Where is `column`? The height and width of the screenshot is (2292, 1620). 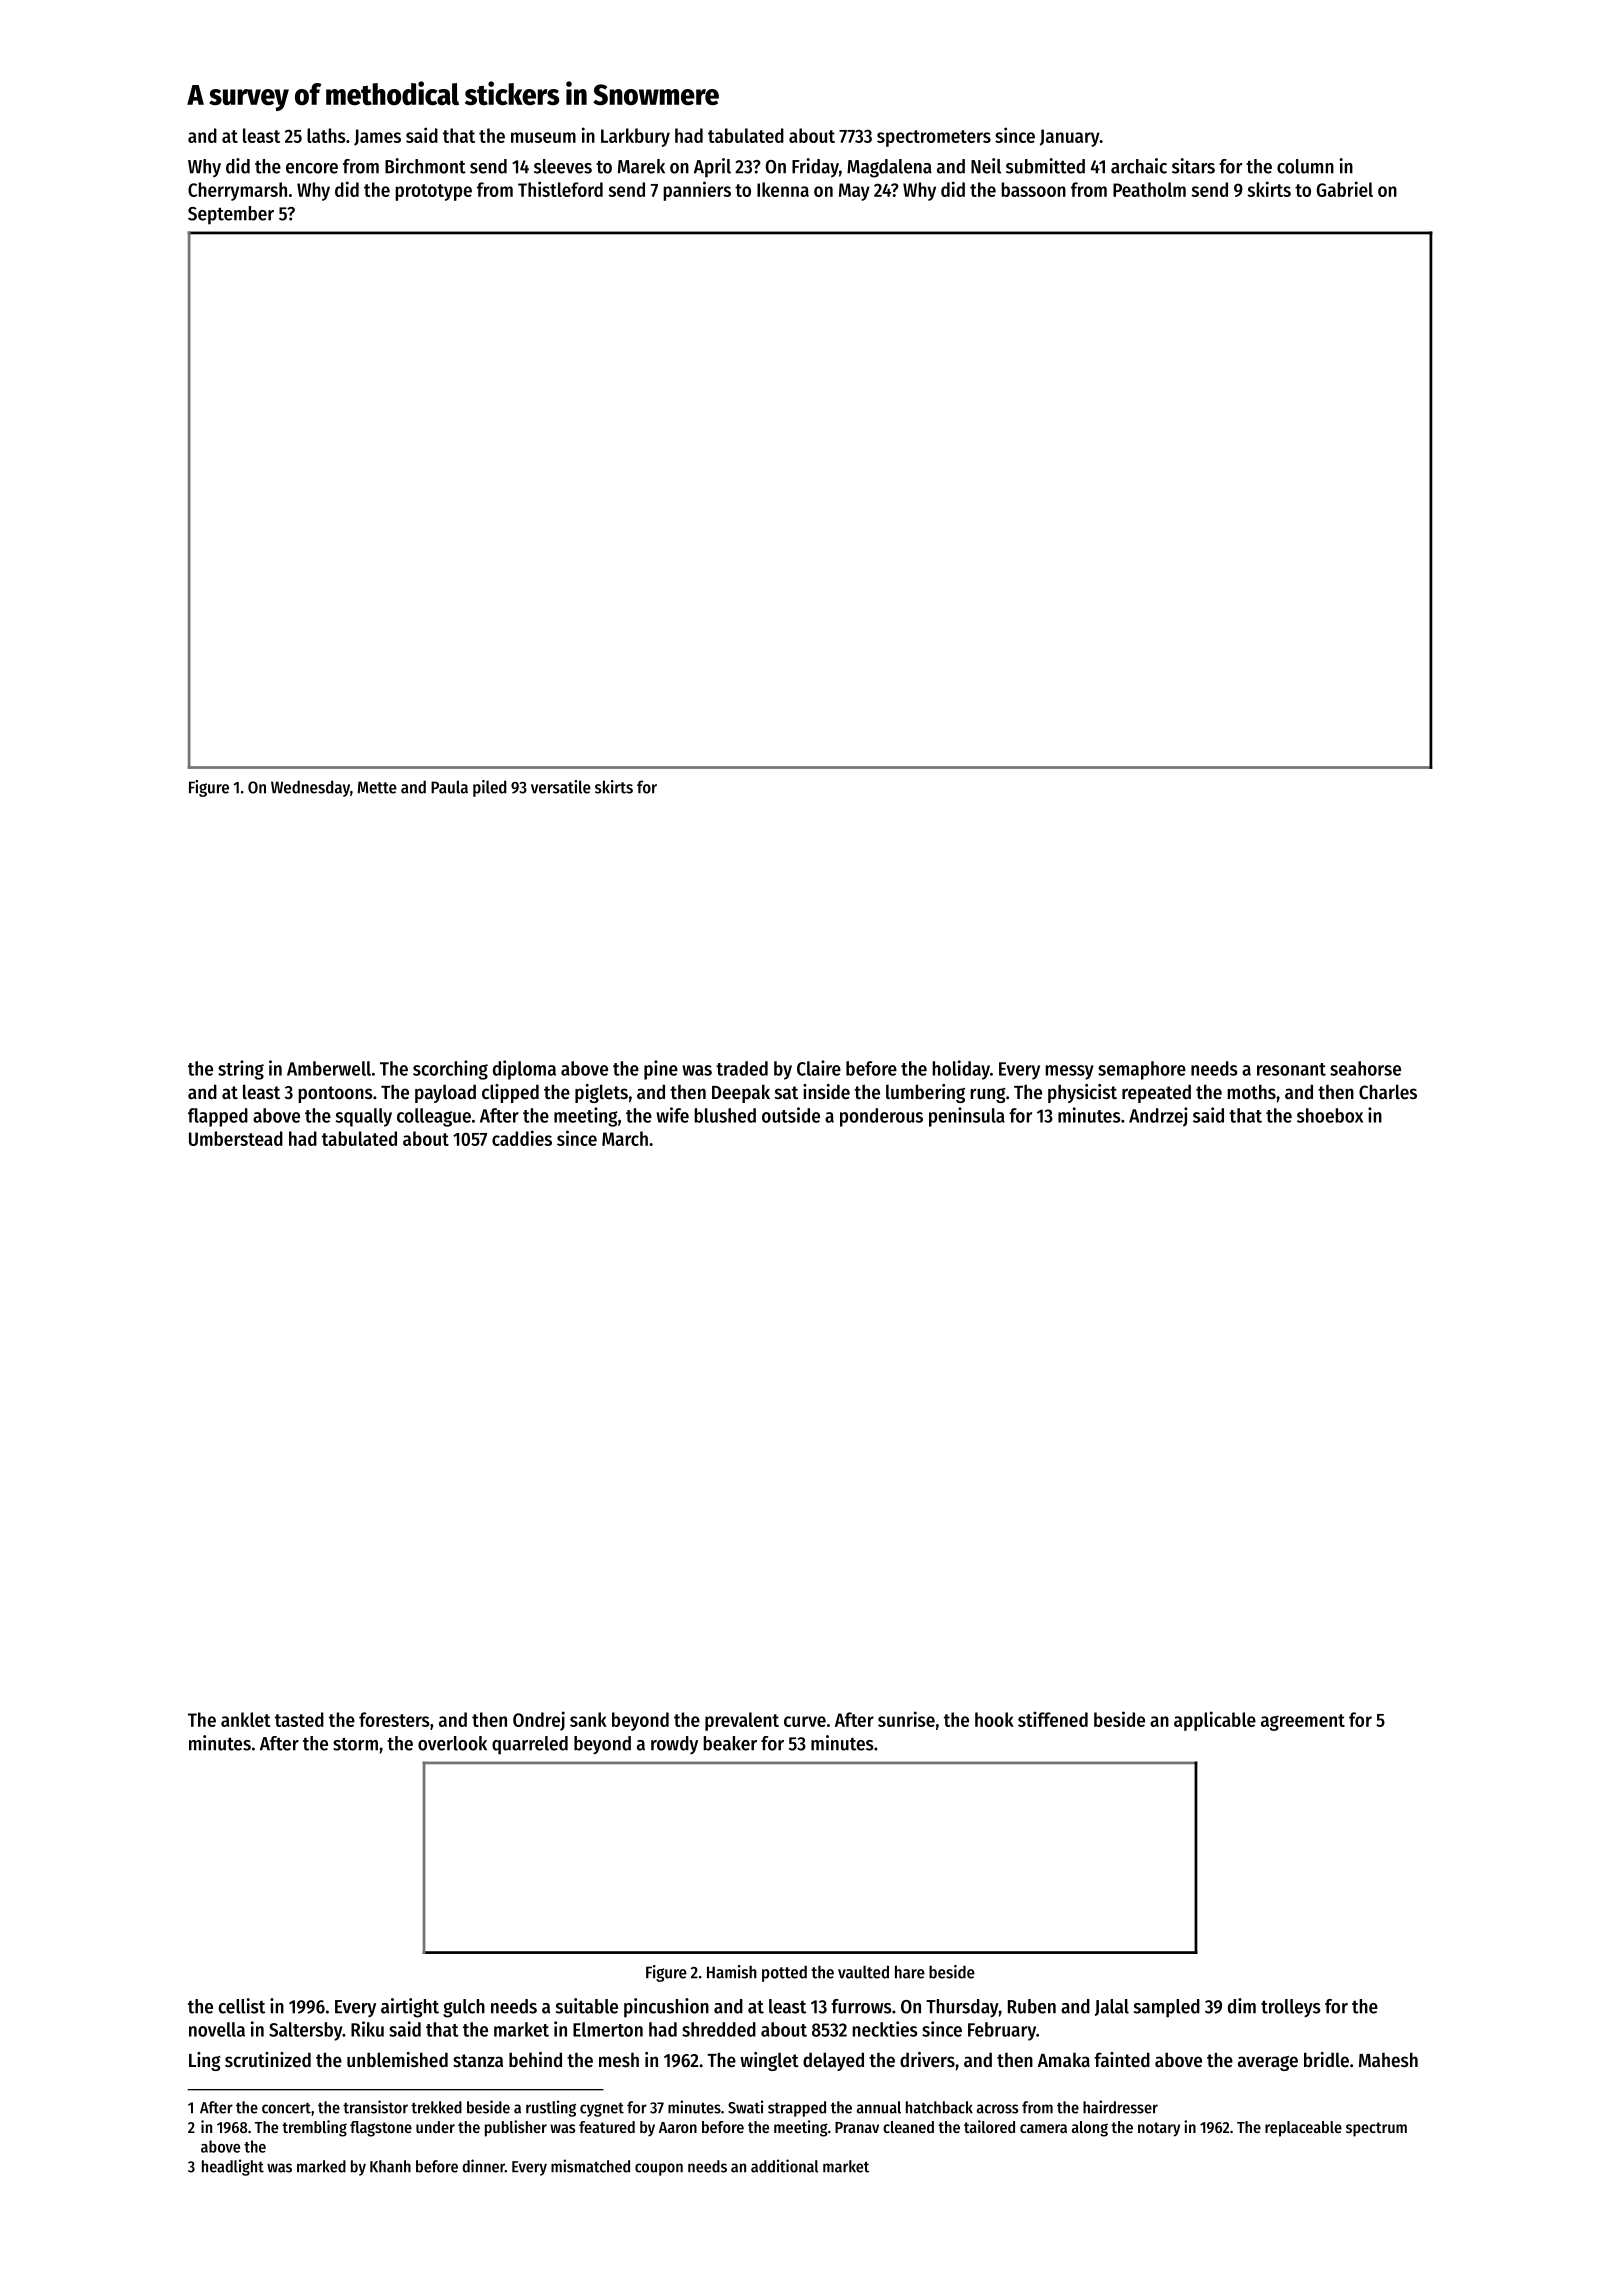 column is located at coordinates (1305, 166).
